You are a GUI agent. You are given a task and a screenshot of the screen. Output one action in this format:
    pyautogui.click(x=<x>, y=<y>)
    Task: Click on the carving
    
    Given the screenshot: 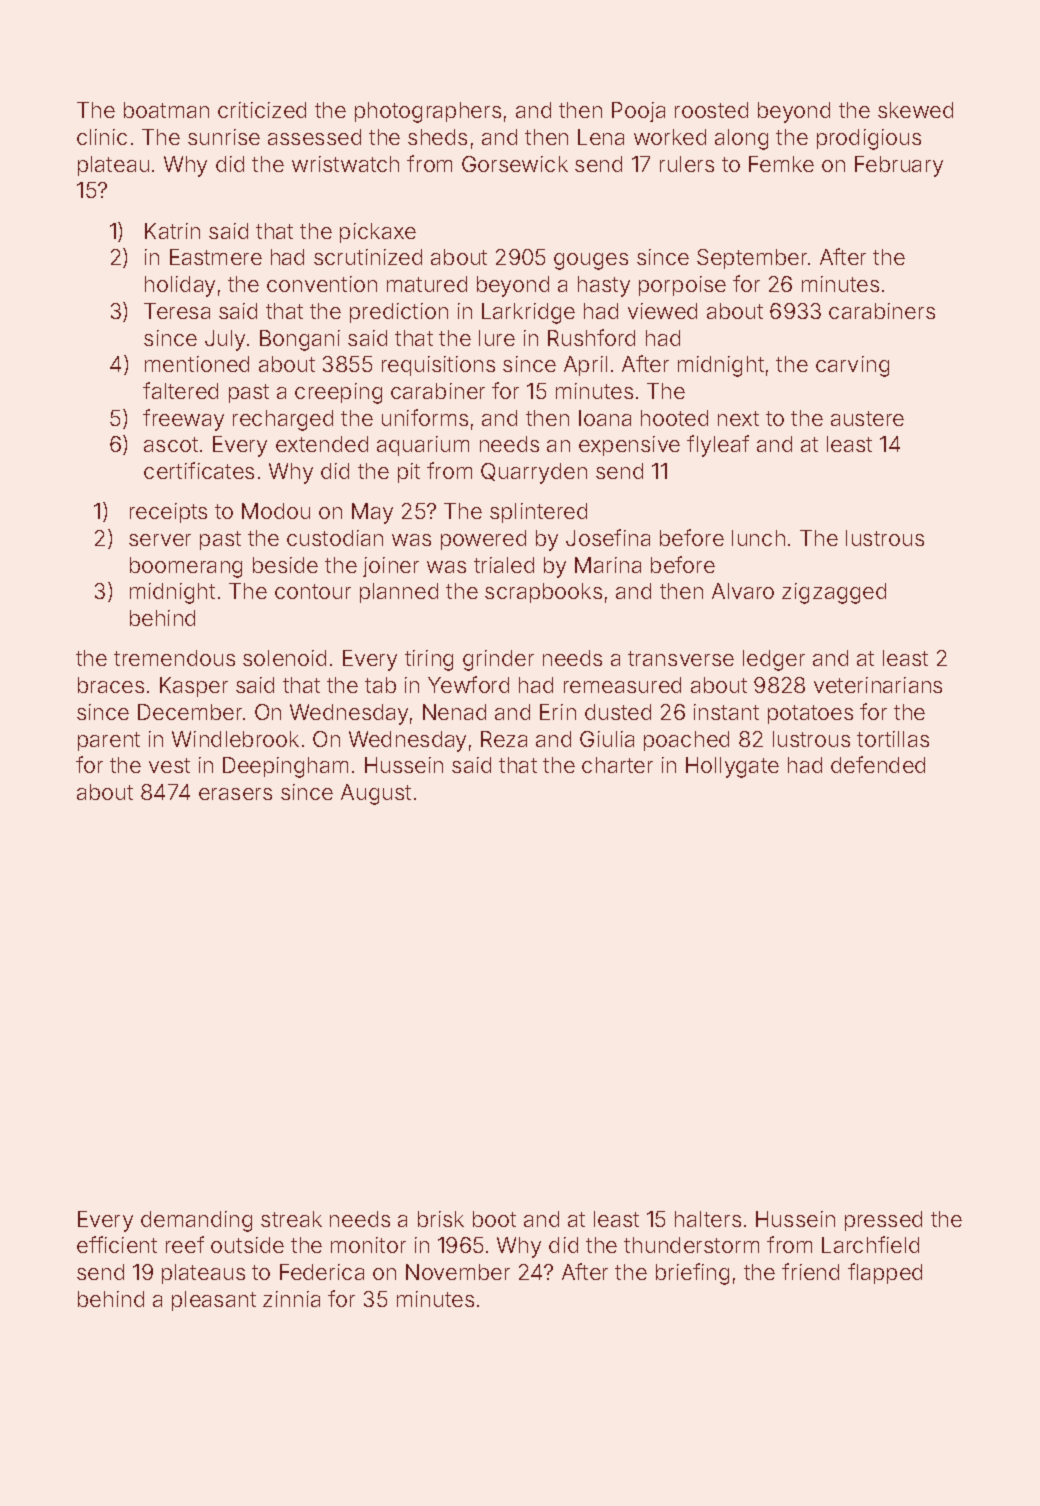 What is the action you would take?
    pyautogui.click(x=852, y=366)
